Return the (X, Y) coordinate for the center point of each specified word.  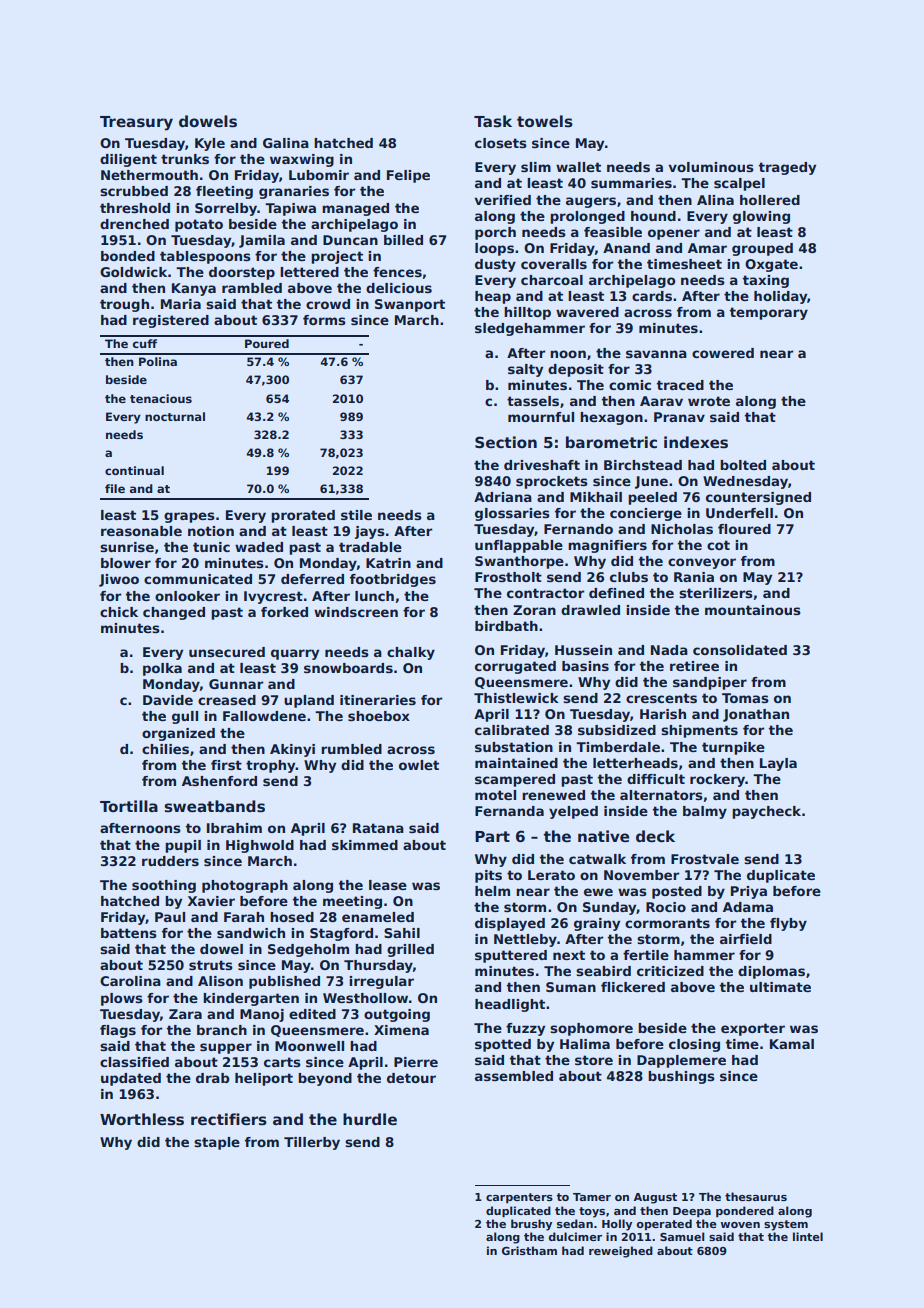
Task (493, 121)
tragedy (787, 168)
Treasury (136, 123)
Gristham (529, 1250)
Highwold (260, 846)
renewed (553, 795)
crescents (661, 698)
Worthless (142, 1119)
